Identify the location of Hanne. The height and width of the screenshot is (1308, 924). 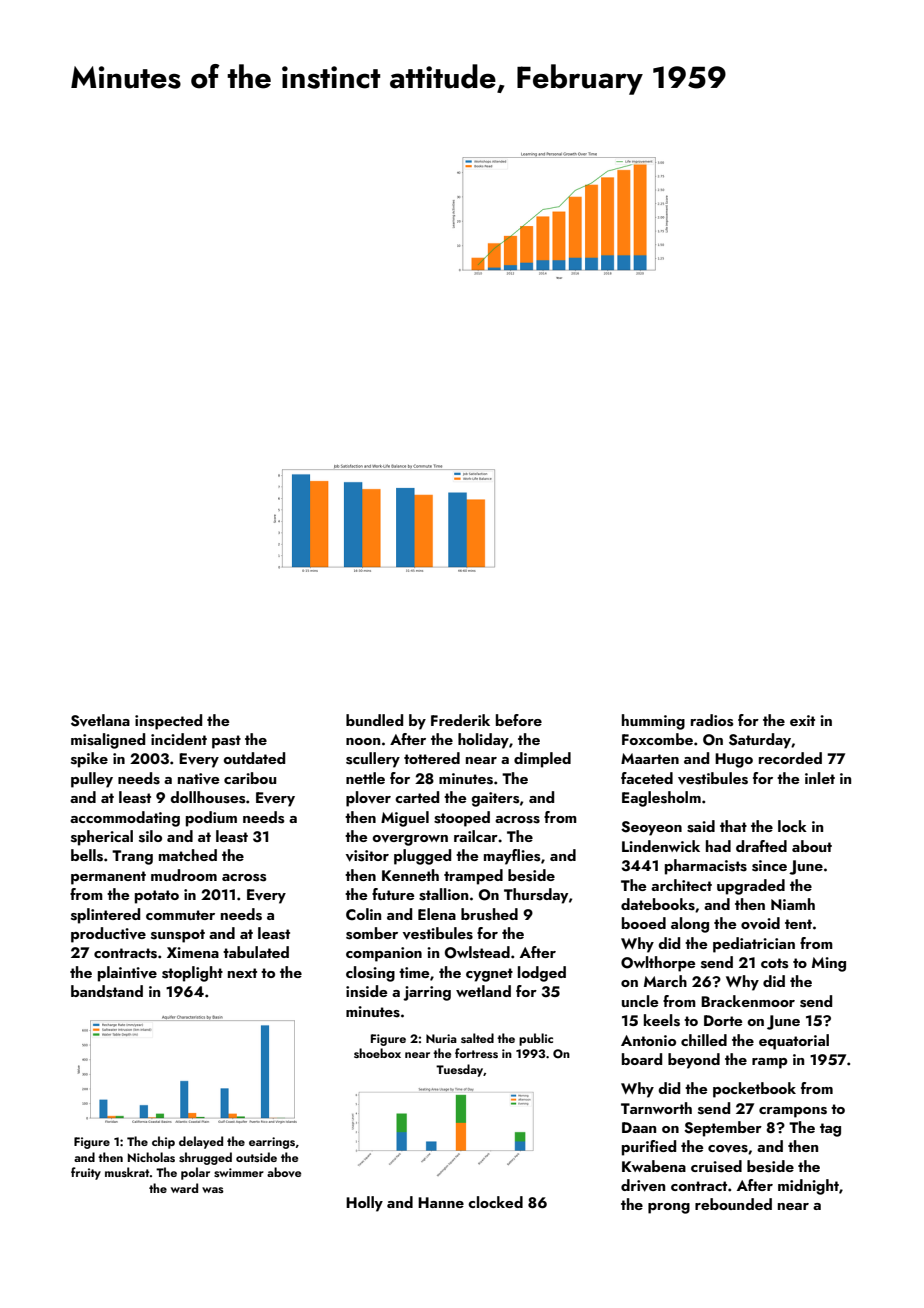
(441, 1202).
